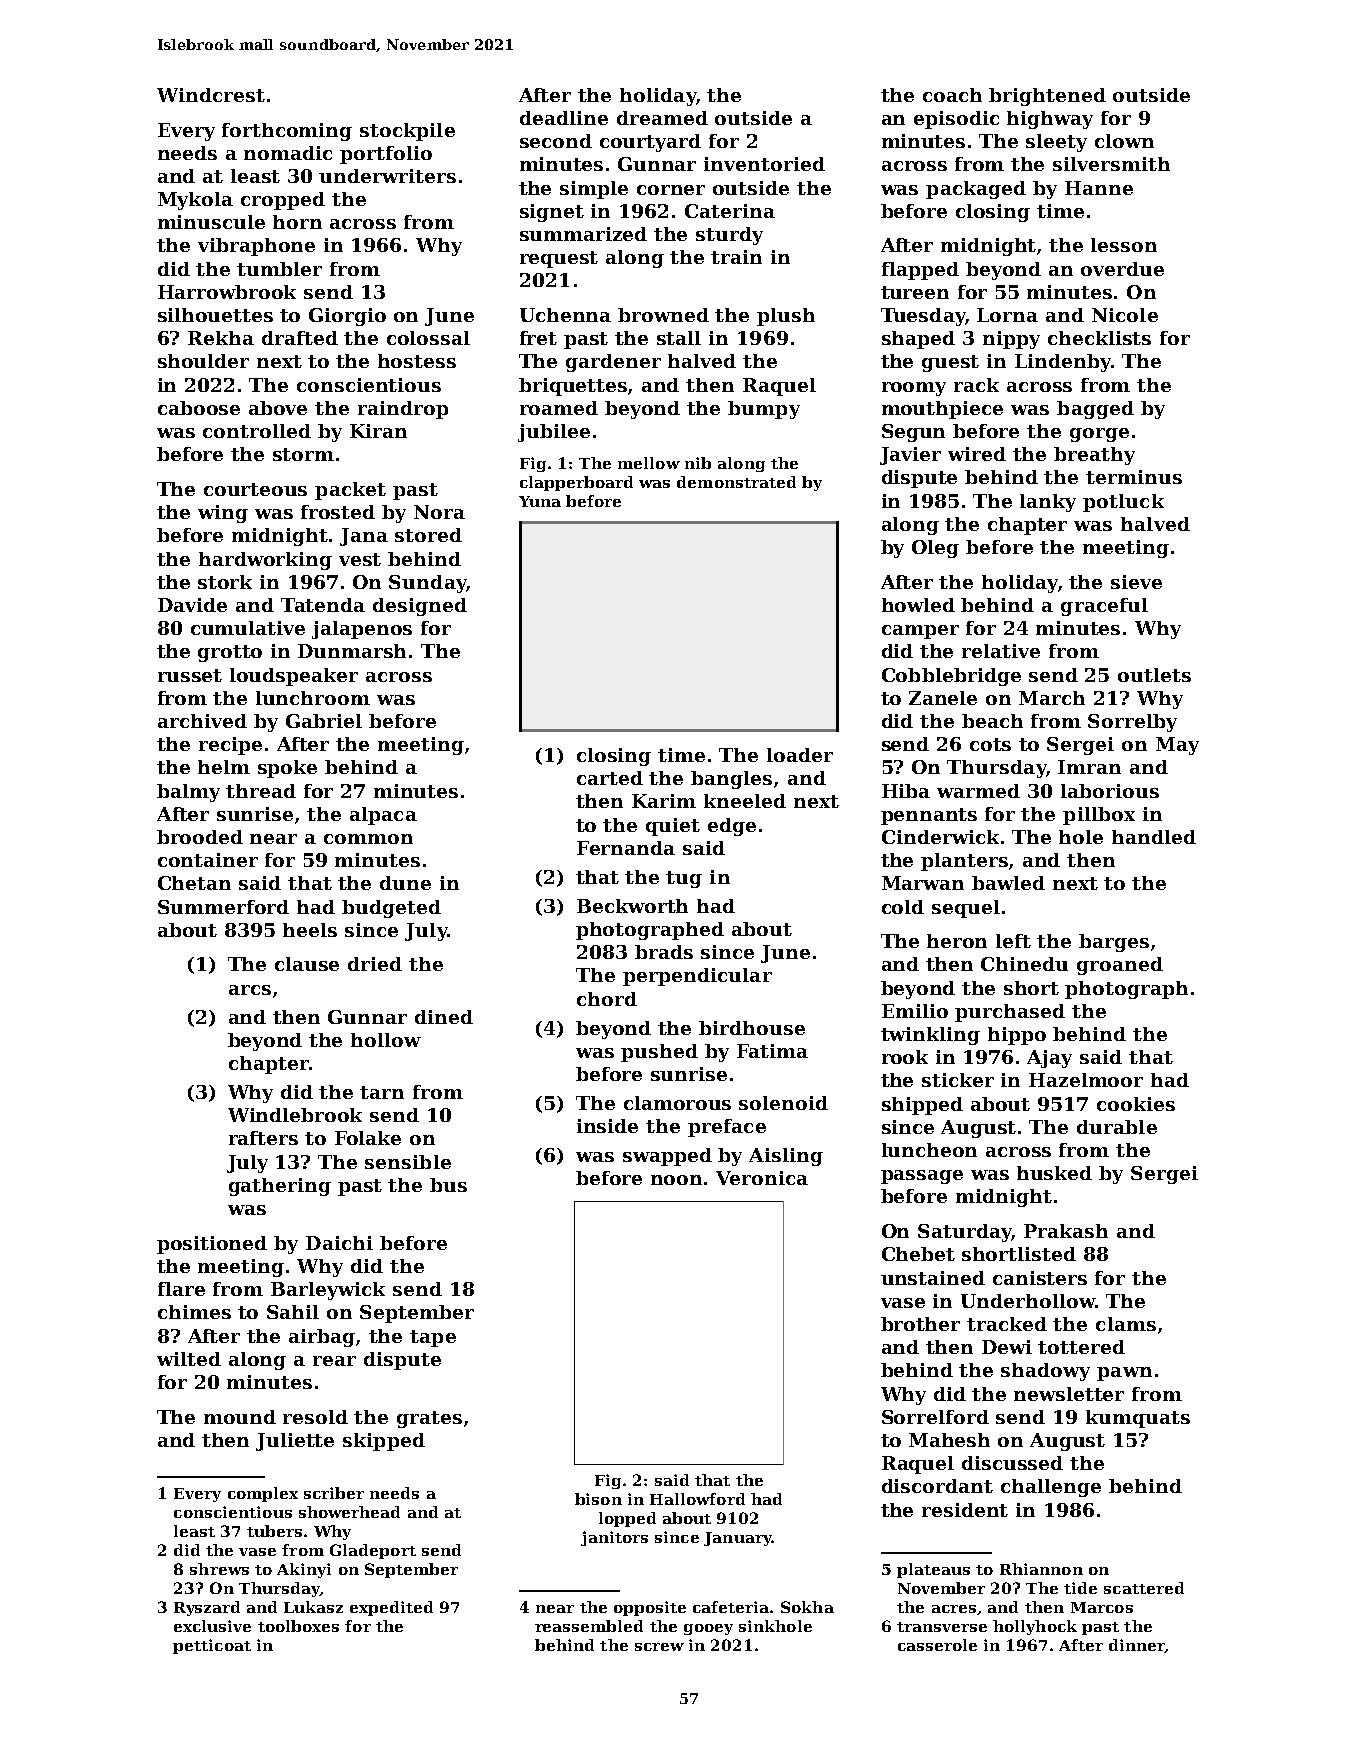 The width and height of the screenshot is (1358, 1757). I want to click on positioned, so click(212, 1245).
